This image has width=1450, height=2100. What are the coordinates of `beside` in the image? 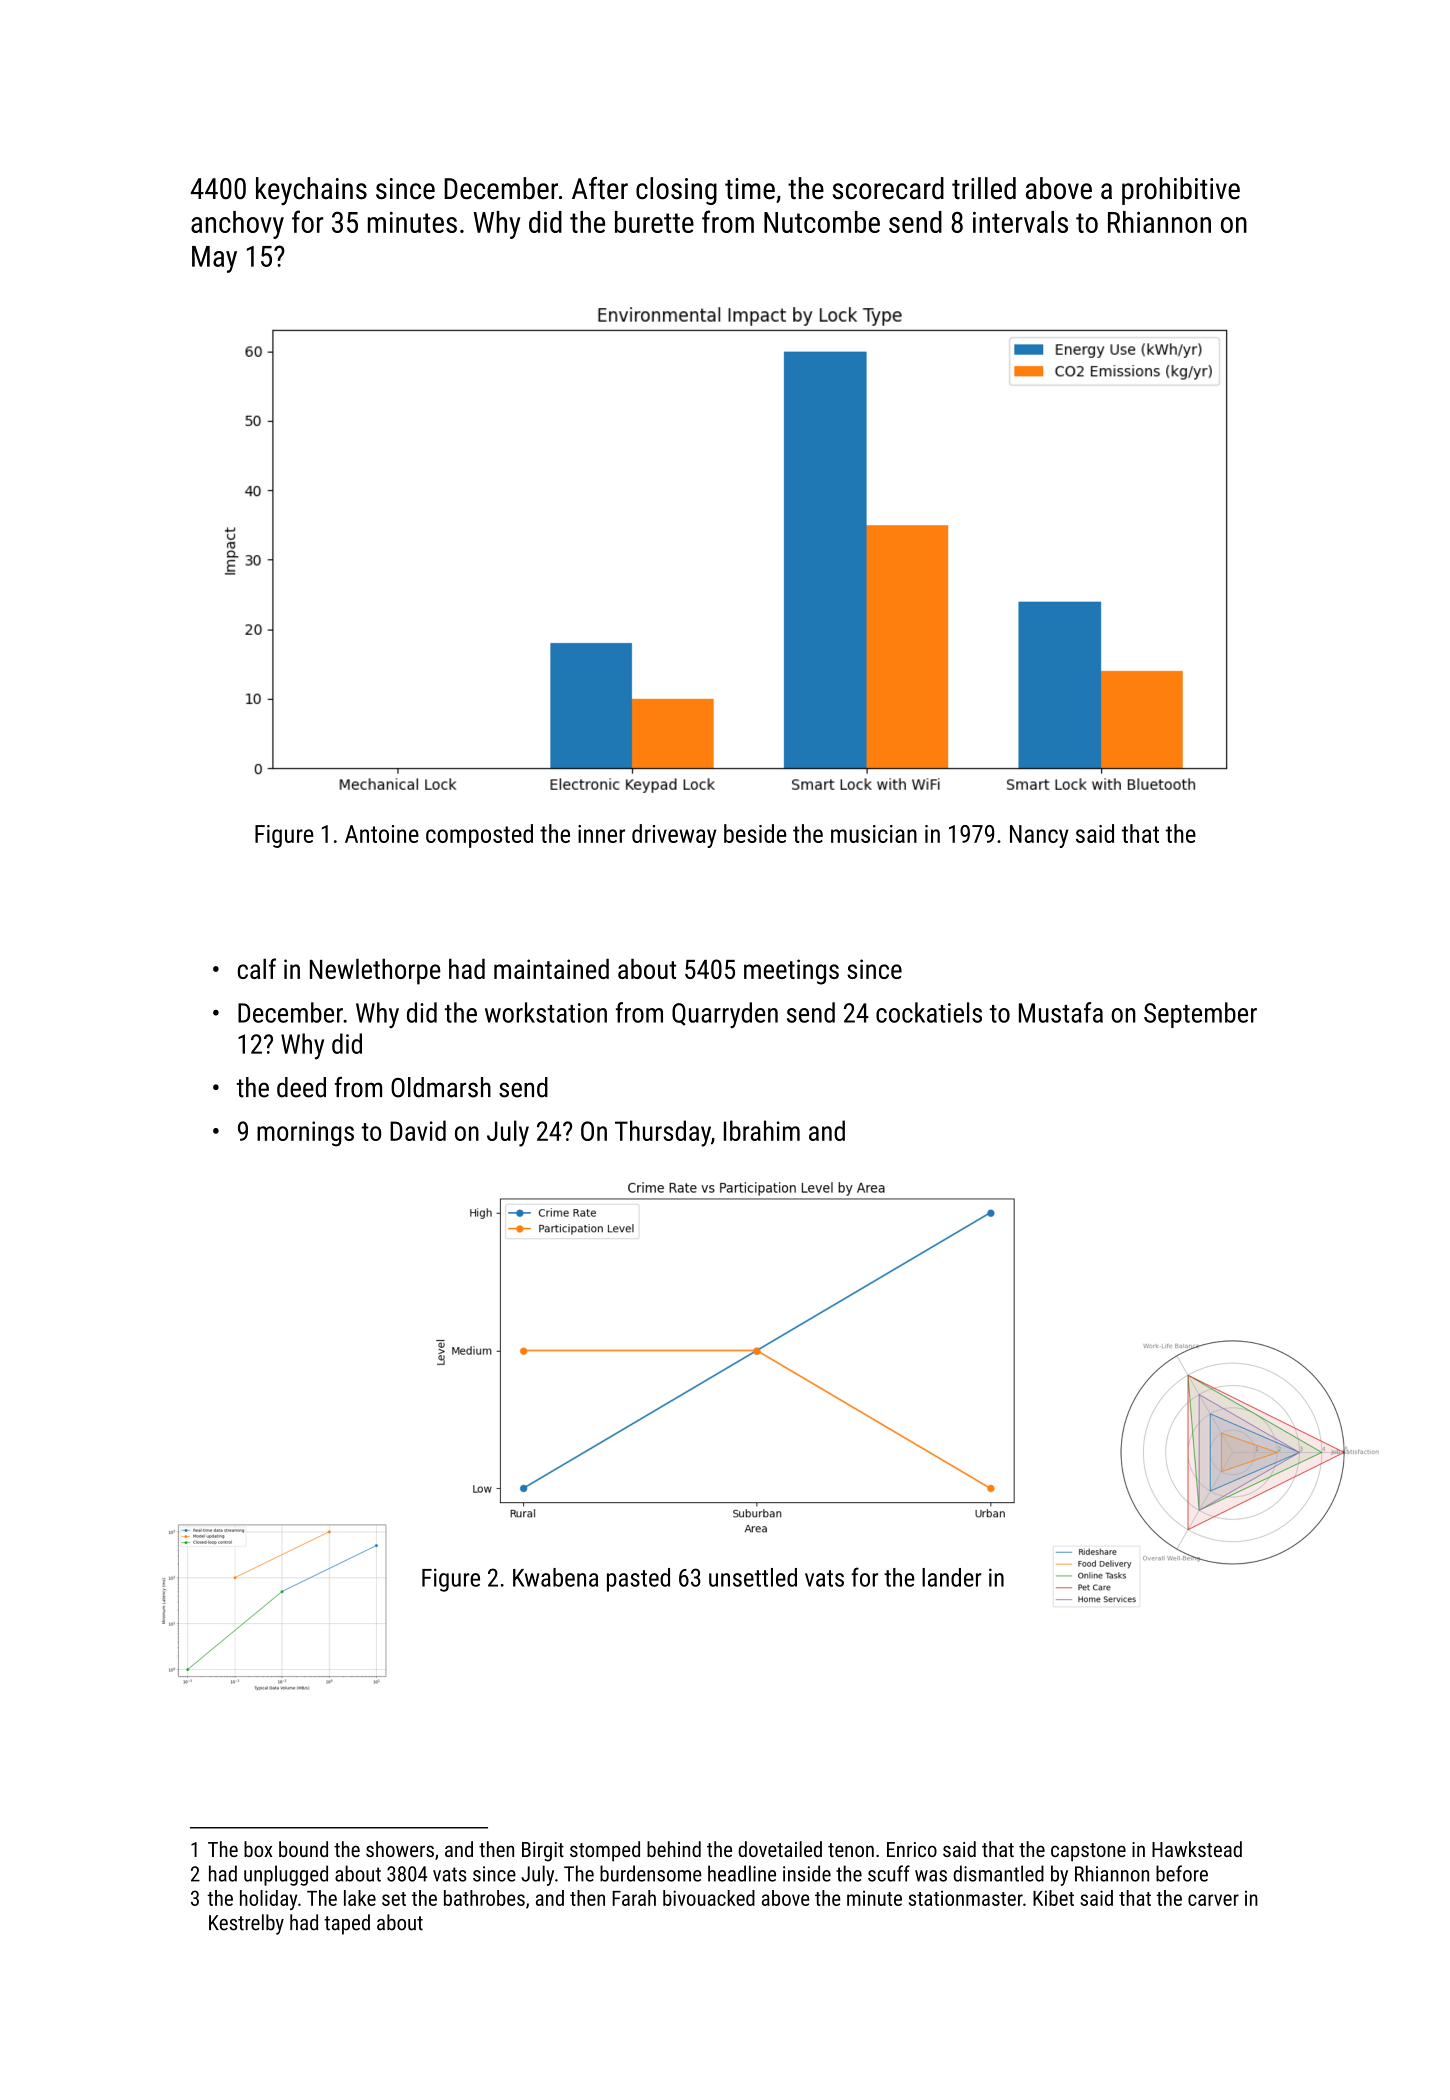 It's located at (755, 833).
